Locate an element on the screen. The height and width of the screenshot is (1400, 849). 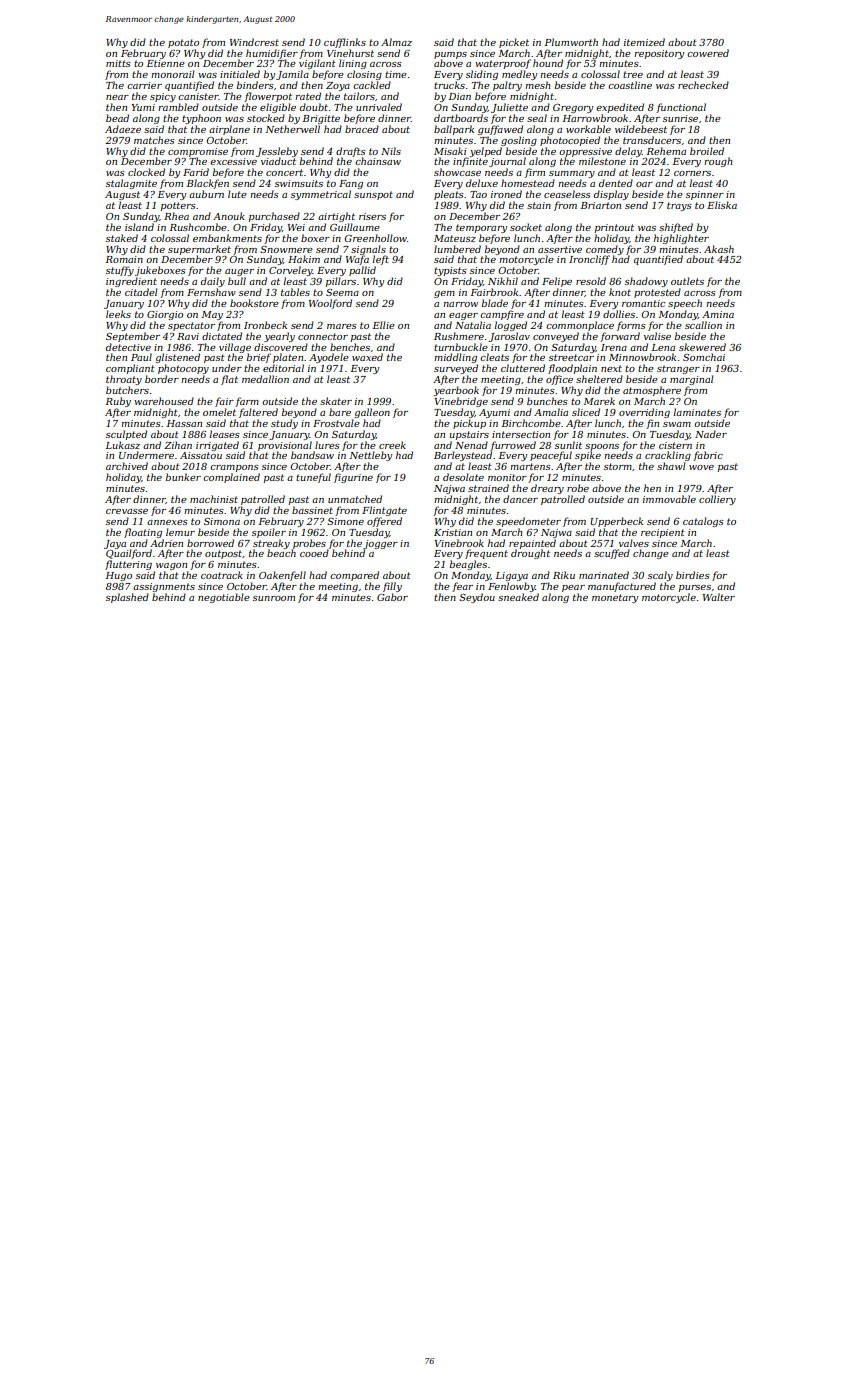
Almaz is located at coordinates (396, 42).
